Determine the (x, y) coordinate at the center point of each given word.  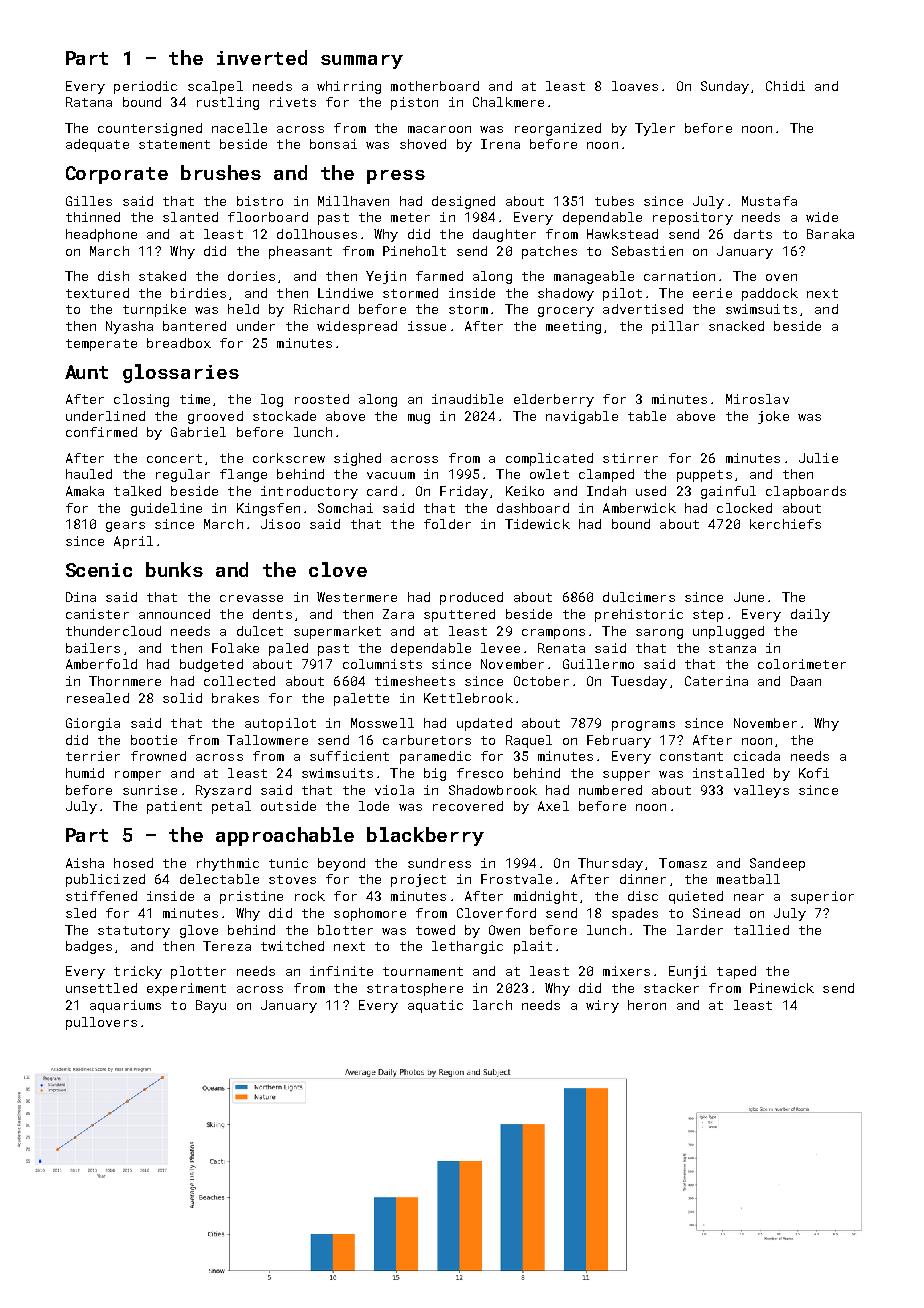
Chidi (785, 86)
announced (174, 614)
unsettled (101, 988)
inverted (262, 57)
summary (362, 62)
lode (374, 806)
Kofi (814, 773)
